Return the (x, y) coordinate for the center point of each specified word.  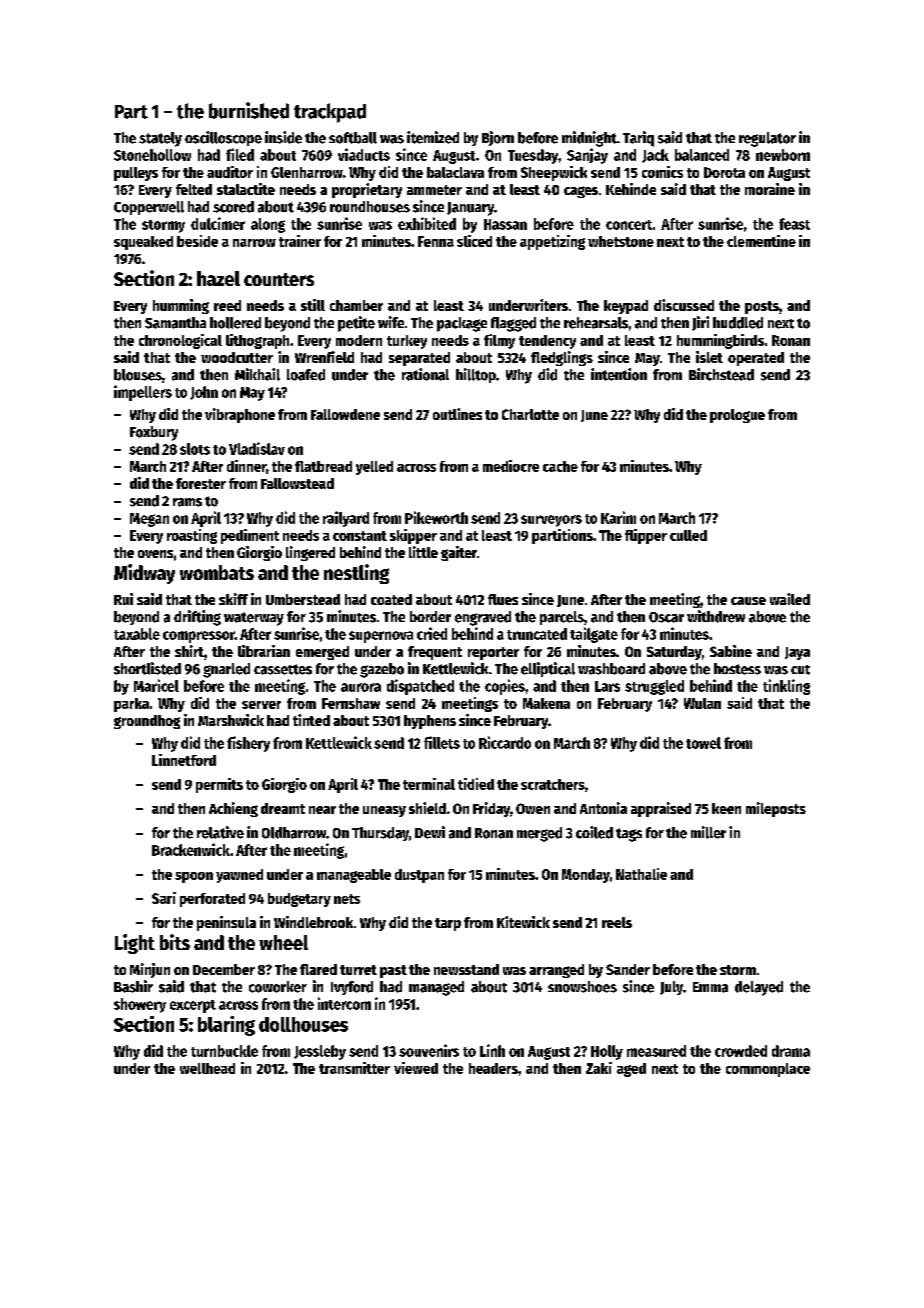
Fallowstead (297, 483)
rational (425, 374)
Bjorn (498, 138)
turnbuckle (224, 1051)
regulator (767, 139)
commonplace (768, 1070)
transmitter (354, 1068)
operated (756, 359)
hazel (218, 278)
